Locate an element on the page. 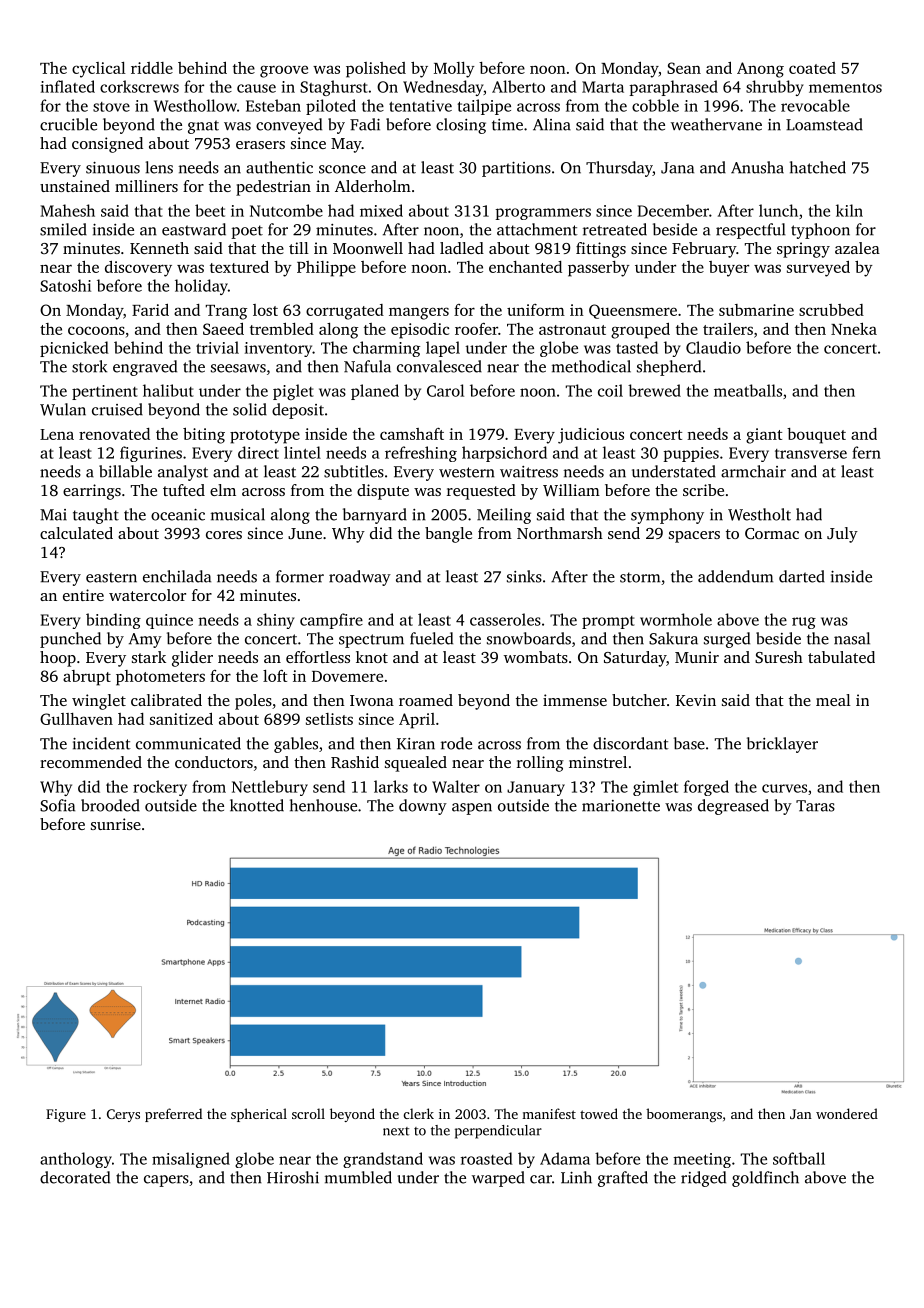 This document has width=924, height=1308. groove is located at coordinates (284, 71).
